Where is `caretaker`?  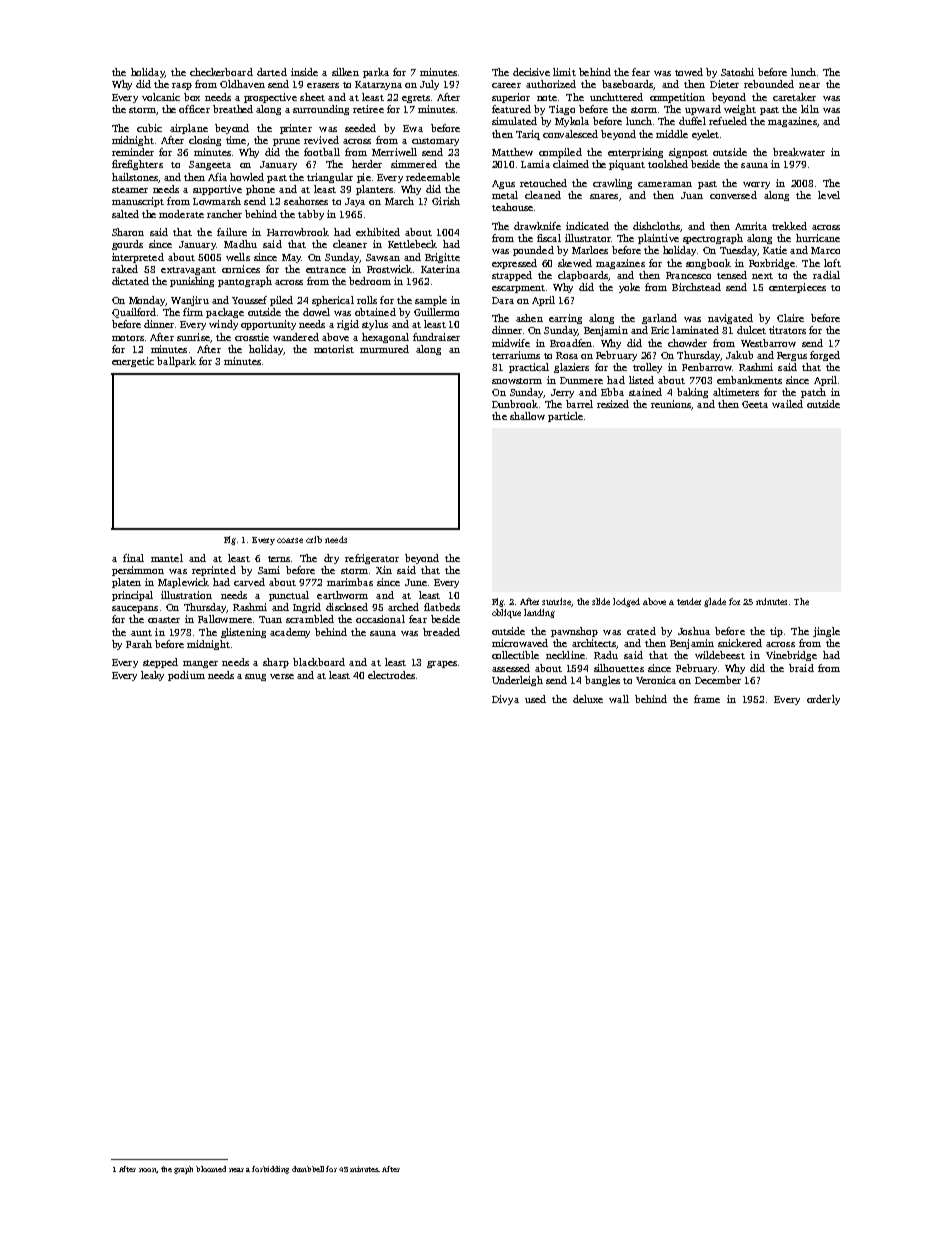
caretaker is located at coordinates (794, 97).
